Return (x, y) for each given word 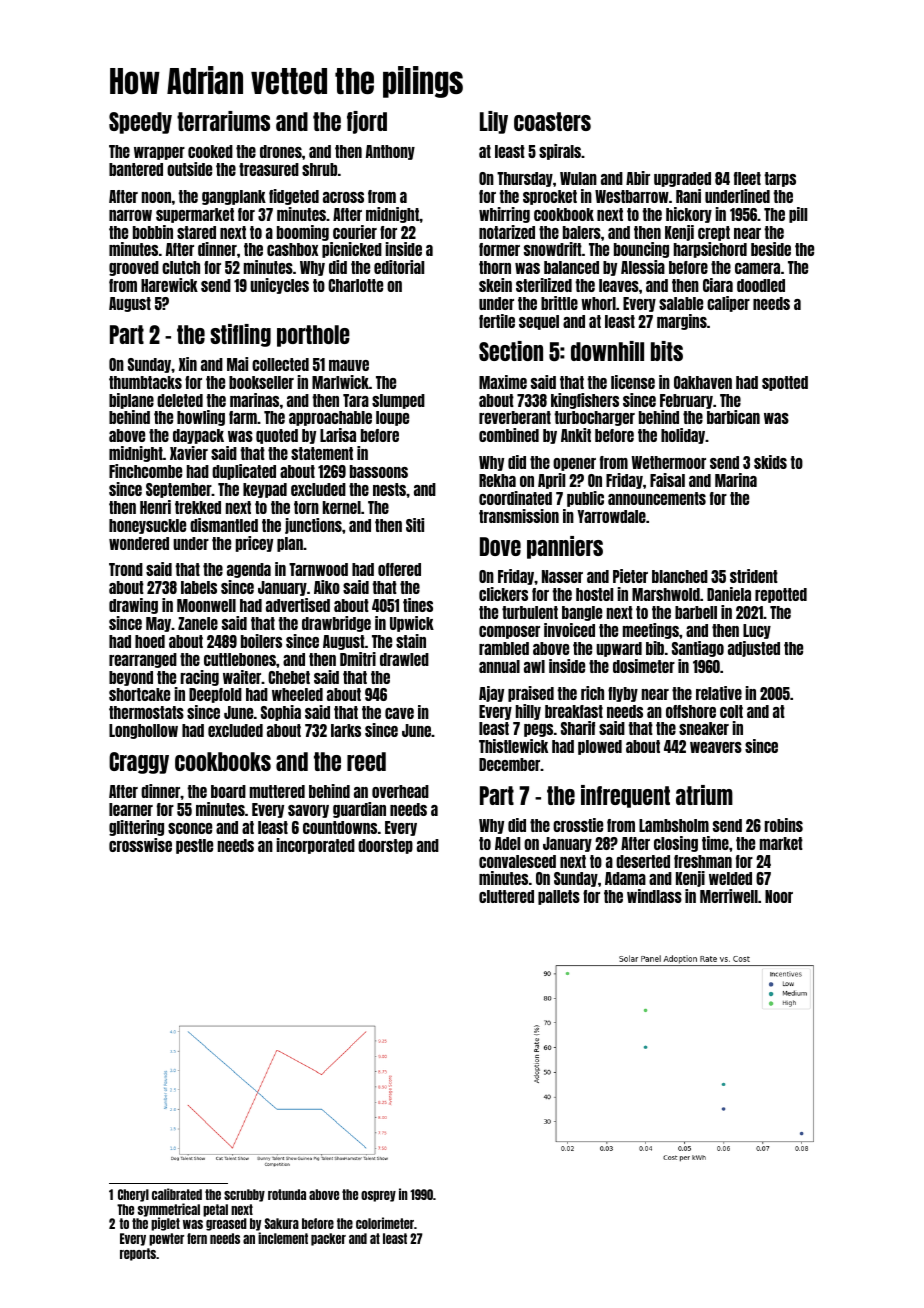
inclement (283, 1238)
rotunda (287, 1194)
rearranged (143, 660)
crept (714, 233)
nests (389, 489)
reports (138, 1254)
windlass (654, 896)
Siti (415, 525)
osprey (378, 1196)
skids (770, 462)
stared (196, 232)
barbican (733, 417)
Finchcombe (145, 471)
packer (328, 1239)
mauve (349, 365)
